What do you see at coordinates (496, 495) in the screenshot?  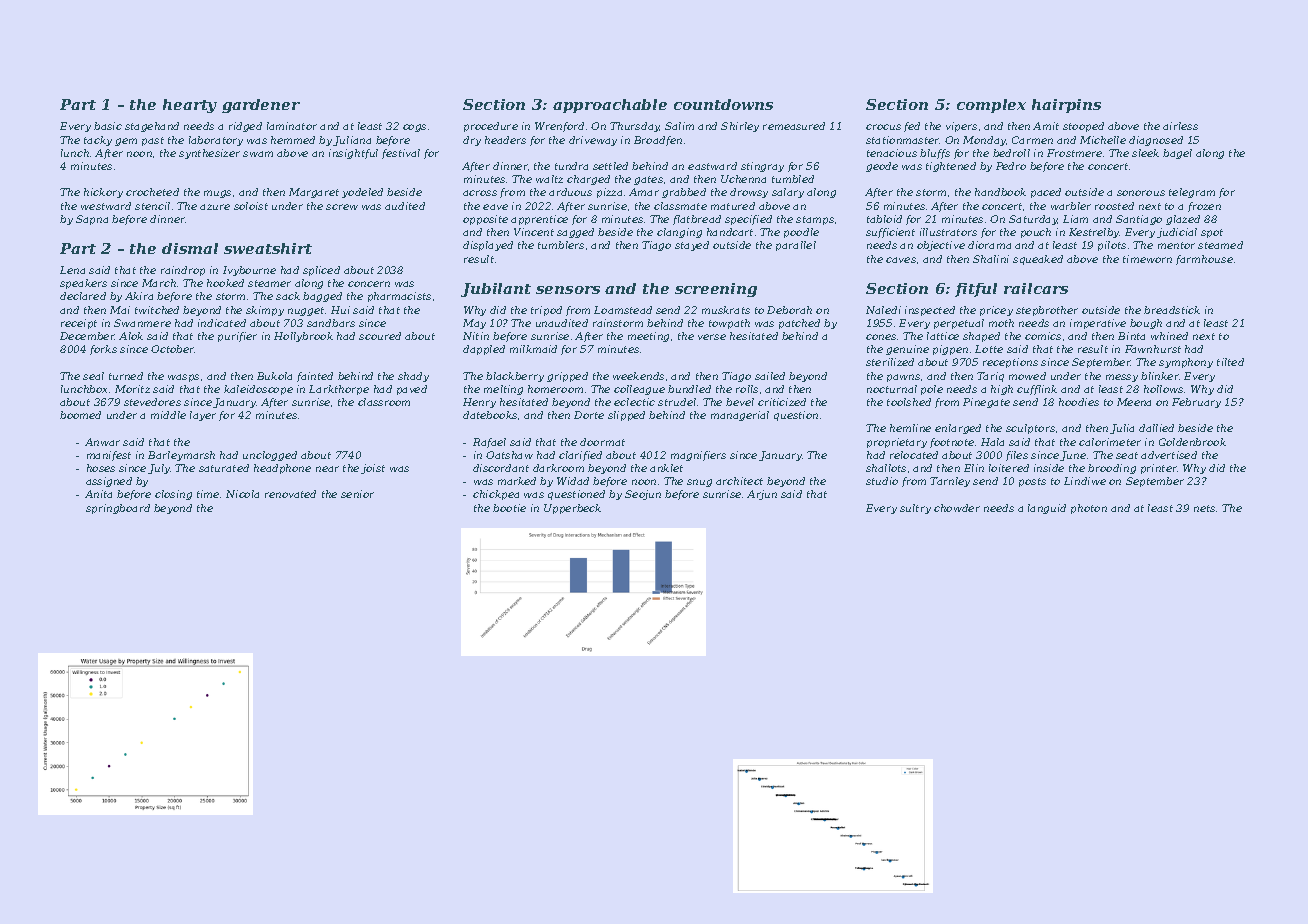 I see `chickpea` at bounding box center [496, 495].
